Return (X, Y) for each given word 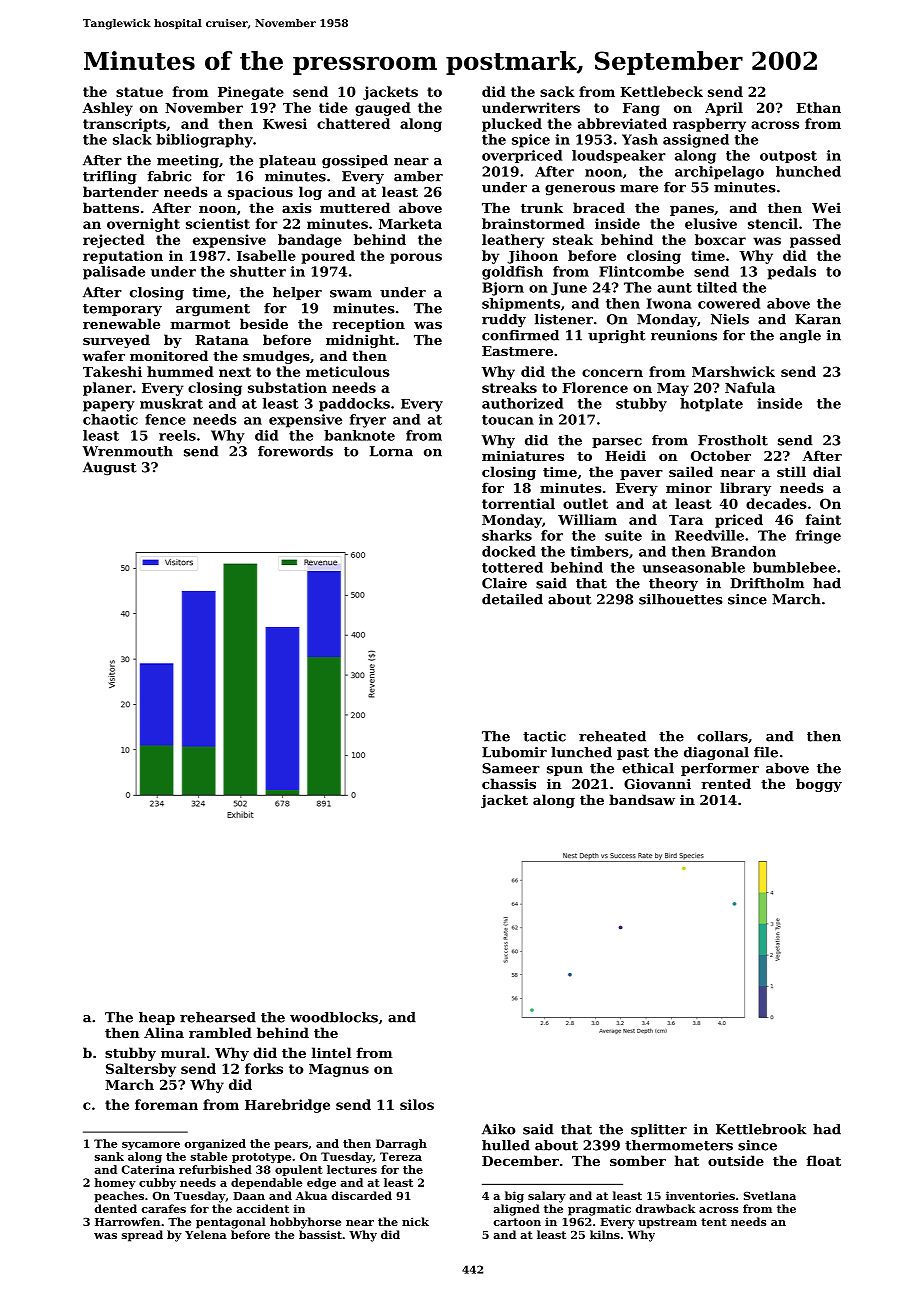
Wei (826, 207)
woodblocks (334, 1017)
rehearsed (218, 1017)
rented (726, 783)
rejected (114, 241)
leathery (513, 241)
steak (573, 239)
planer (107, 389)
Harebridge (287, 1106)
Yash (640, 139)
